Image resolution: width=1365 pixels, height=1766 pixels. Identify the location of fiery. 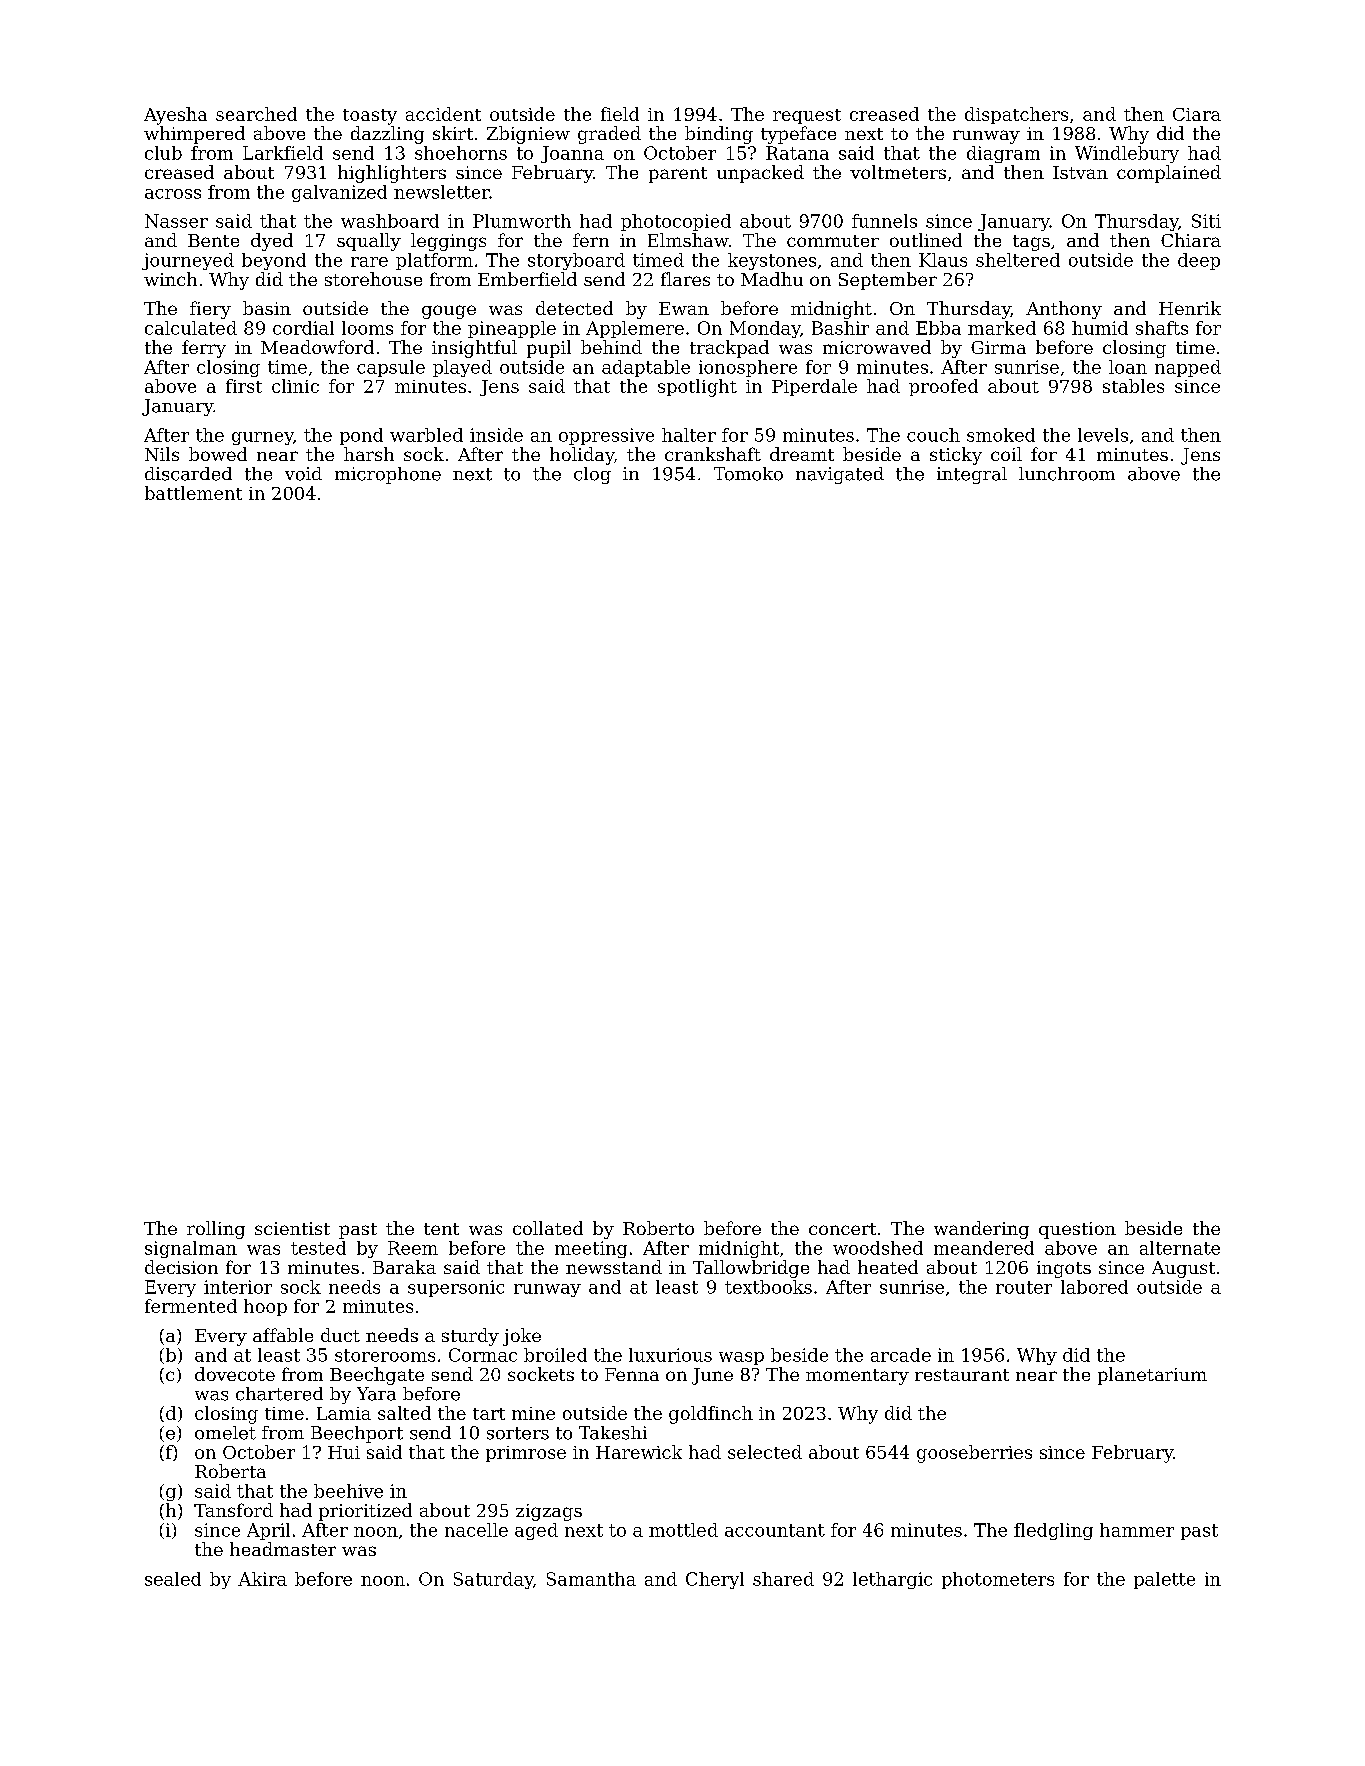
(210, 310).
